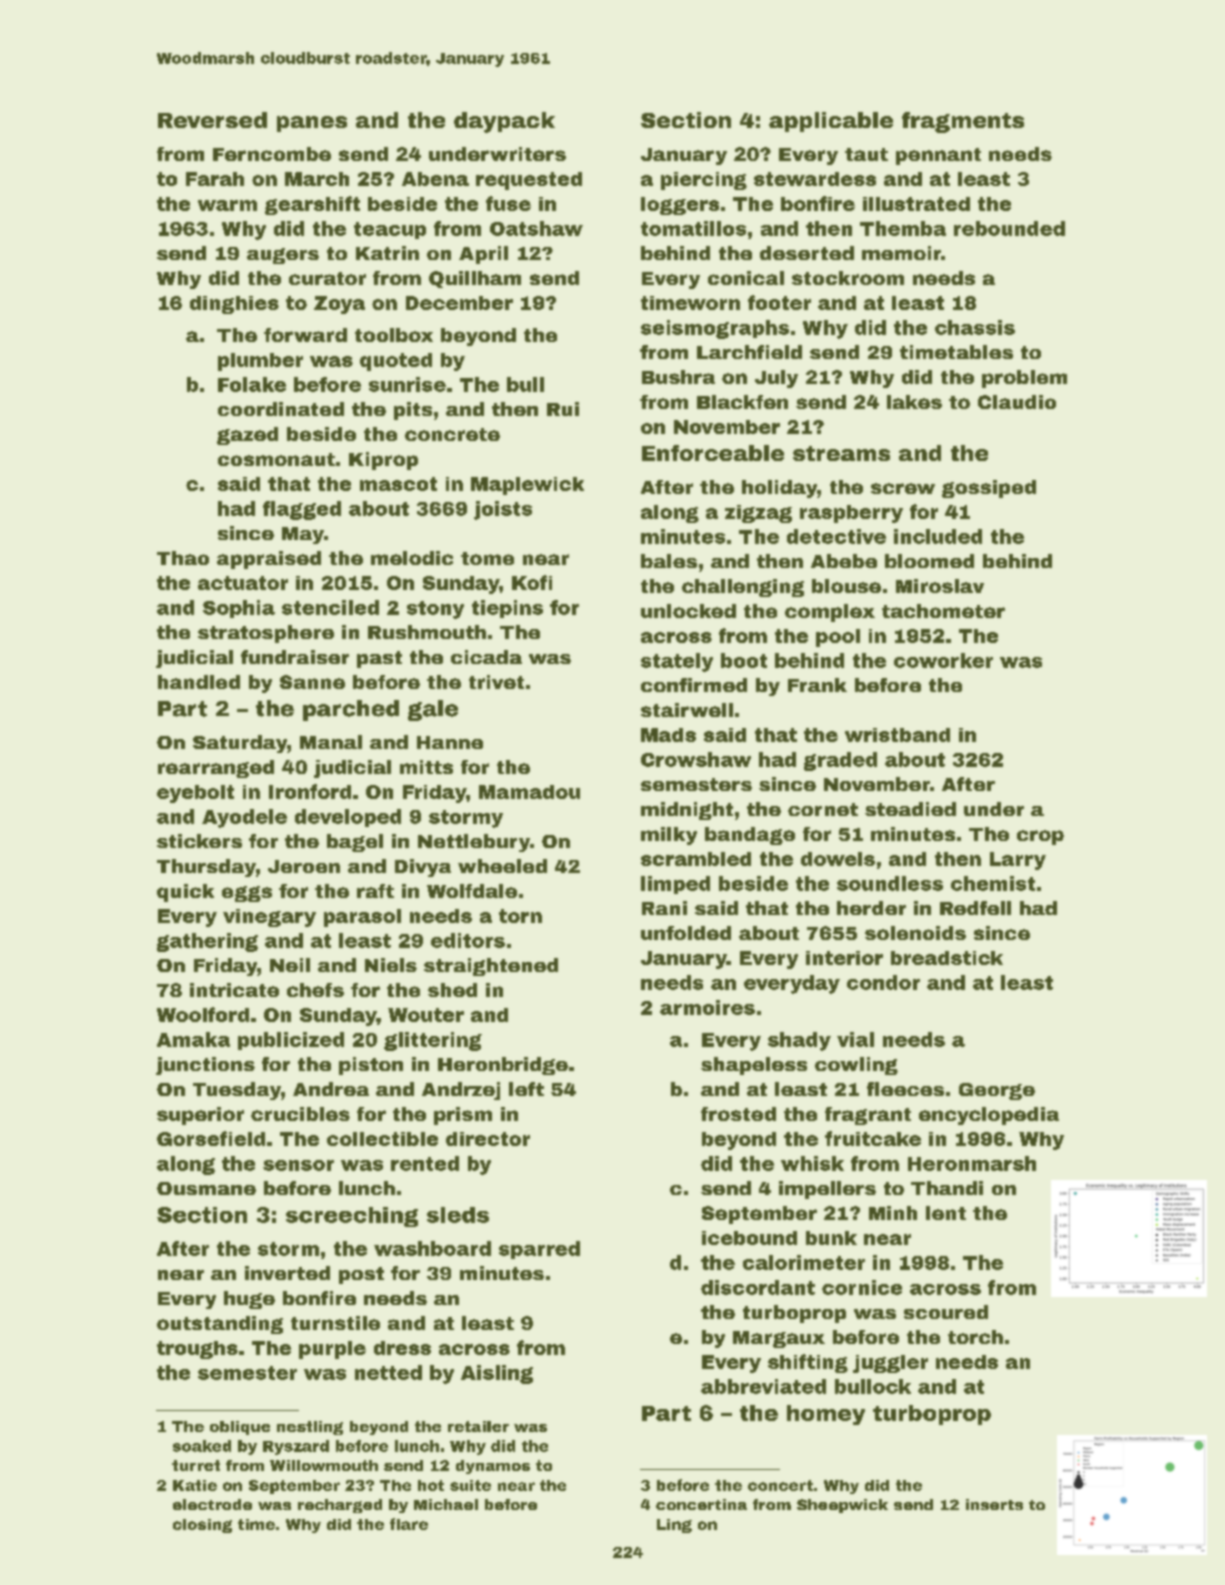 This document has width=1225, height=1585. Describe the element at coordinates (989, 489) in the document. I see `gossiped` at that location.
